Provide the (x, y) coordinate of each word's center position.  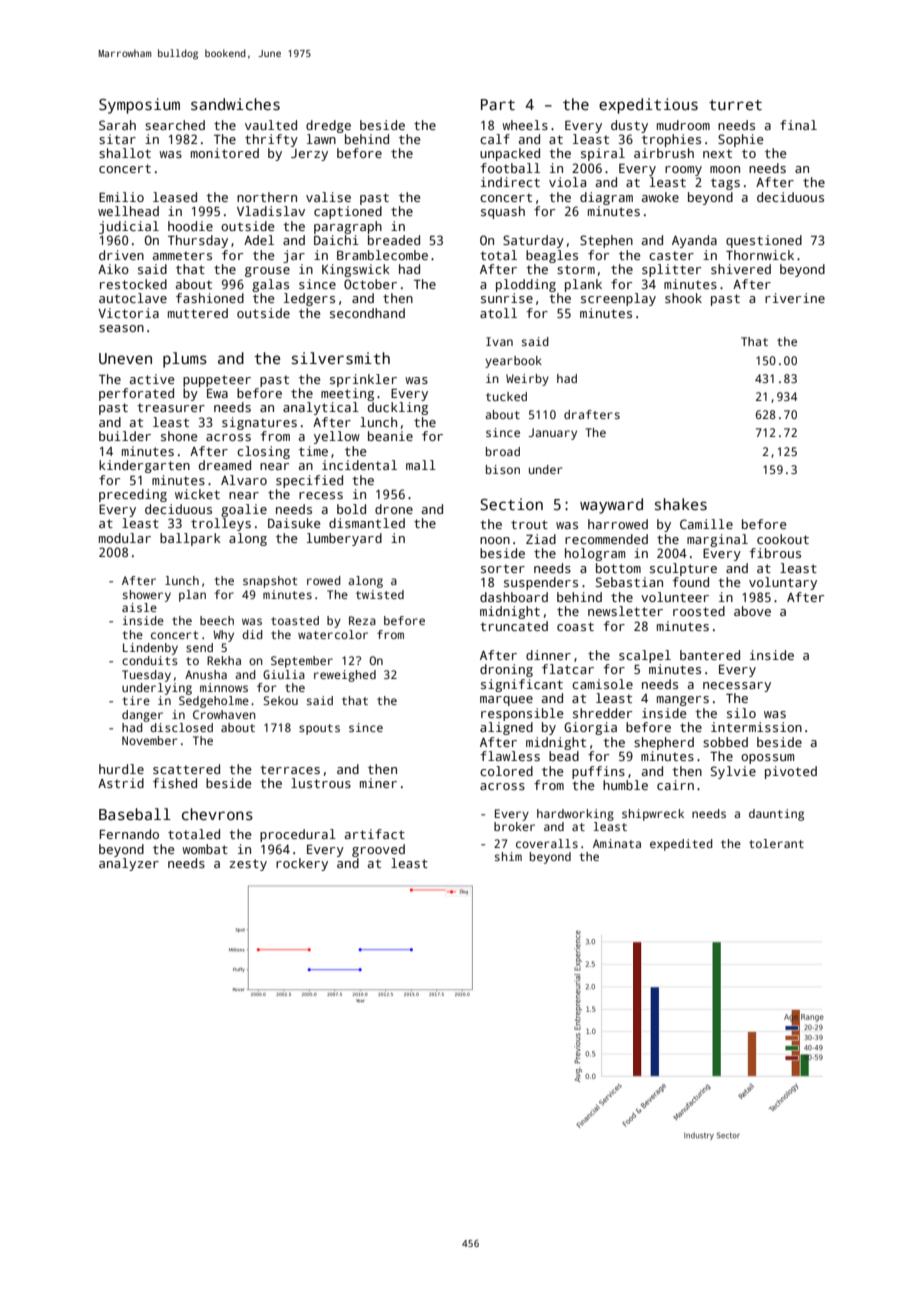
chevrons (217, 814)
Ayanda (694, 241)
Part (498, 104)
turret (735, 105)
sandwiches (235, 104)
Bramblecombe (382, 255)
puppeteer (217, 381)
